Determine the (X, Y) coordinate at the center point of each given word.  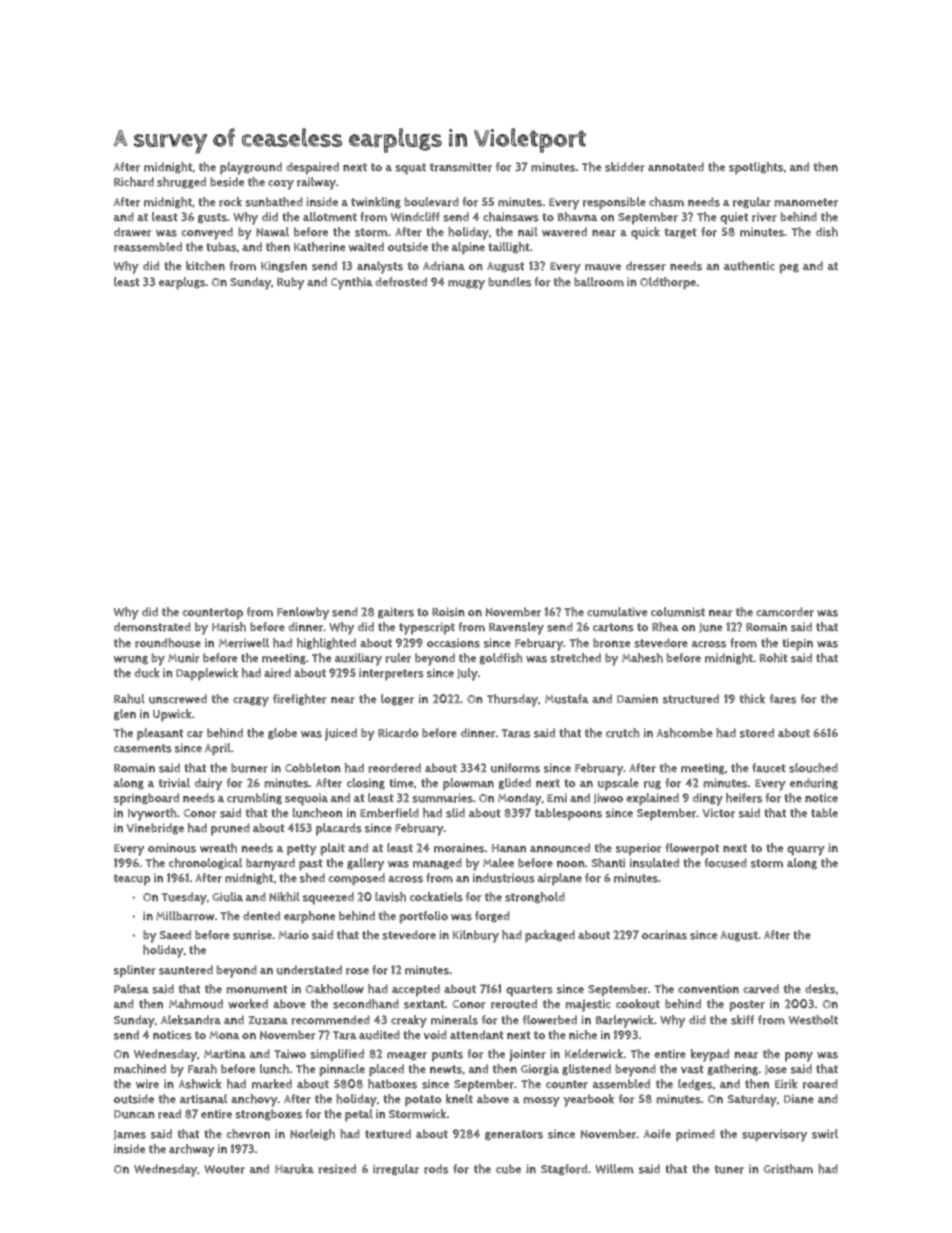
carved (761, 989)
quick (645, 233)
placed (386, 1070)
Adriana (444, 266)
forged (492, 917)
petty (302, 850)
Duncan (134, 1114)
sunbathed (274, 202)
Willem (614, 1169)
